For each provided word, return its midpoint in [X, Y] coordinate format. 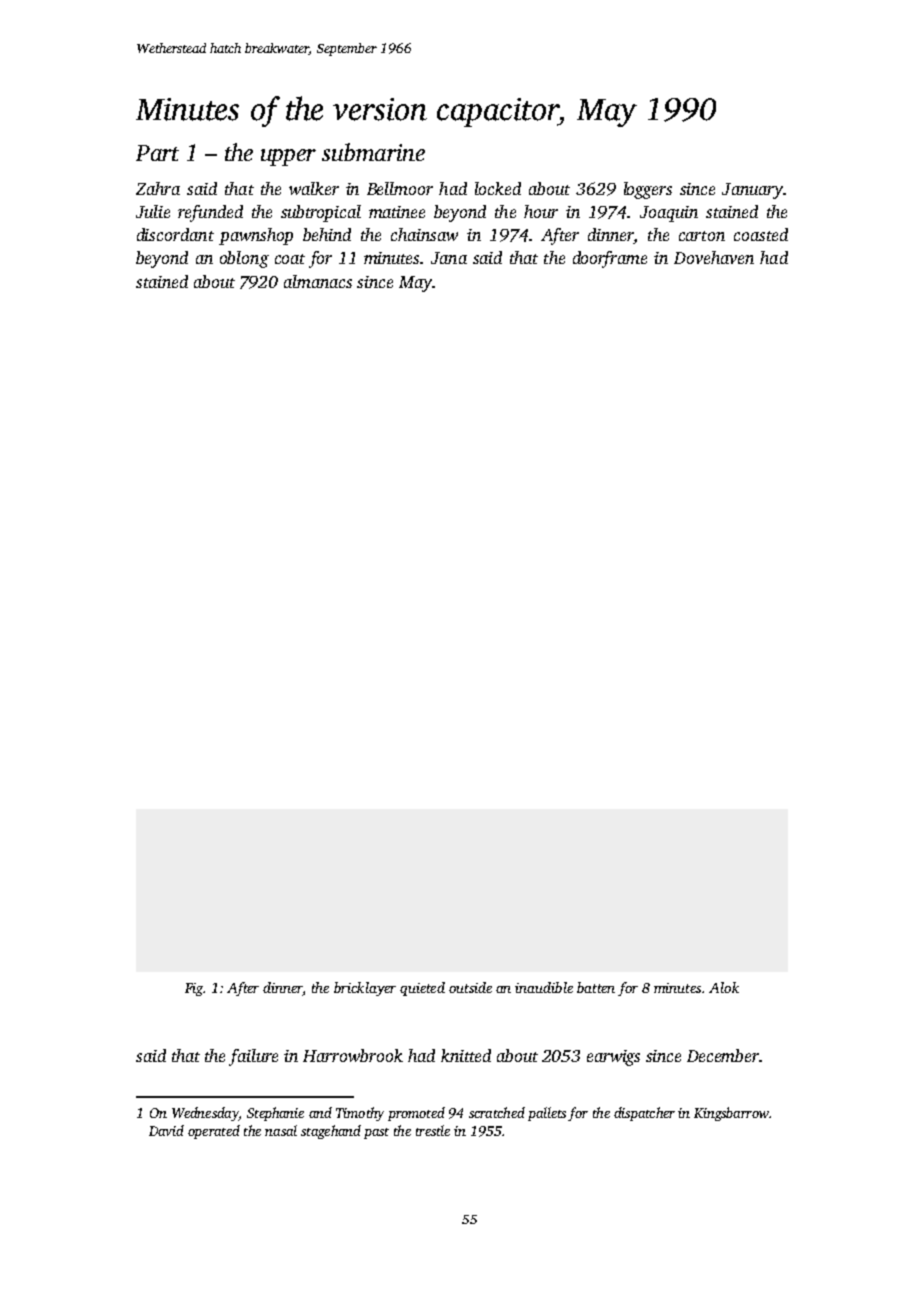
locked [498, 188]
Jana [449, 258]
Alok [724, 987]
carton [702, 236]
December [723, 1055]
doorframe [610, 259]
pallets [547, 1114]
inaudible [544, 987]
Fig [194, 989]
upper [288, 157]
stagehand [331, 1132]
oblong [244, 259]
